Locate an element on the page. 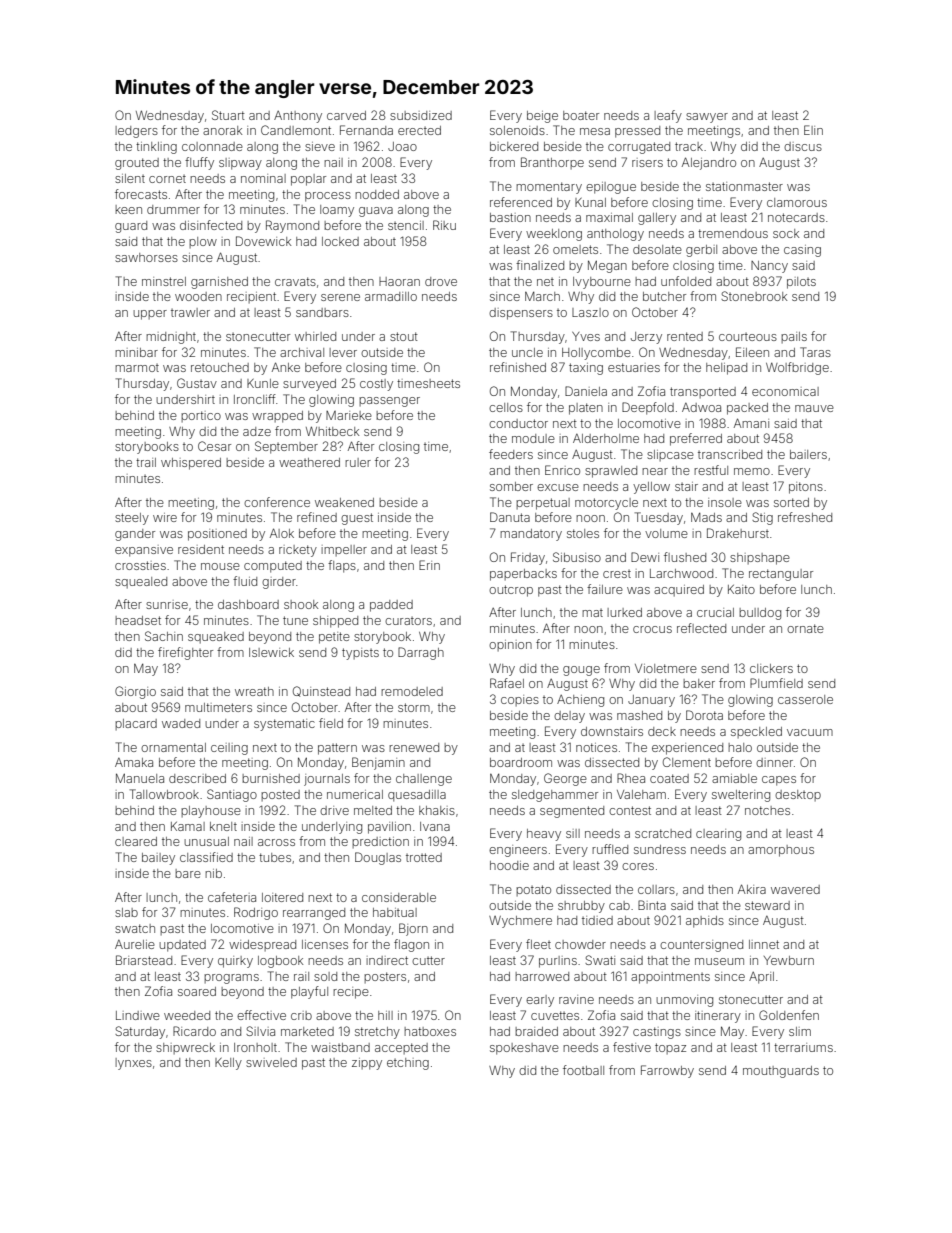 This document has height=1233, width=952. bare is located at coordinates (188, 873).
